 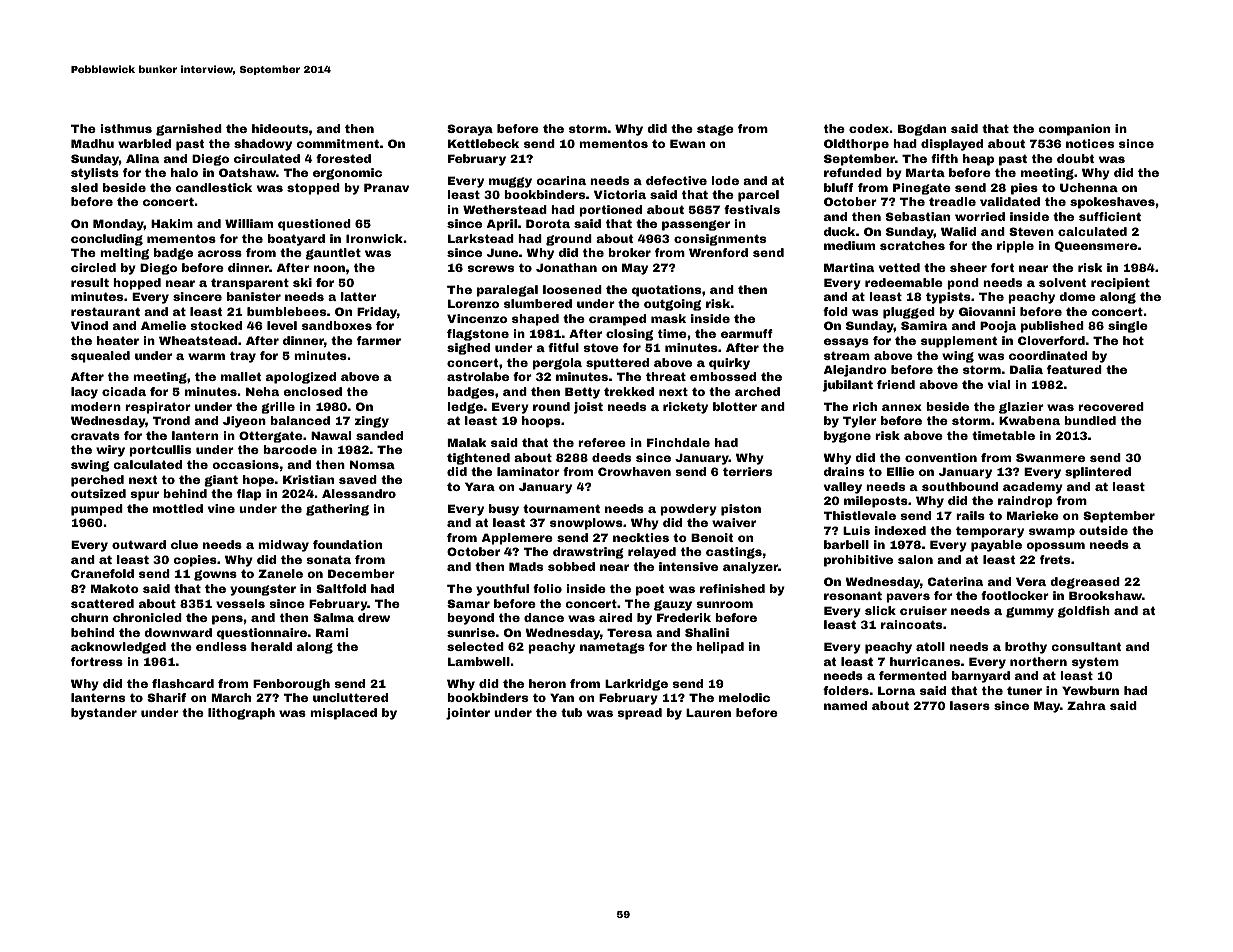 I want to click on splintered, so click(x=1098, y=473).
